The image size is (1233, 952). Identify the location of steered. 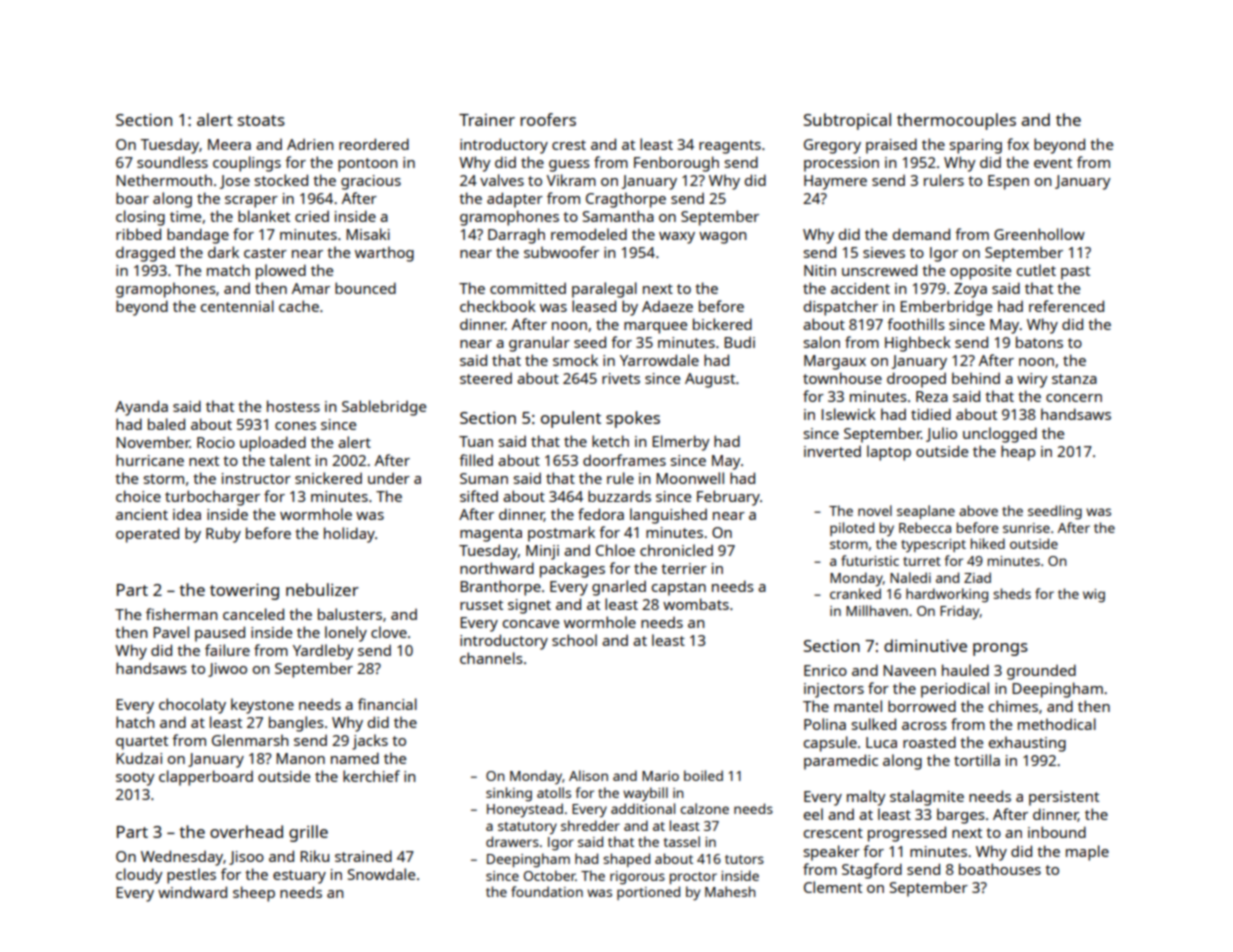
(486, 378).
